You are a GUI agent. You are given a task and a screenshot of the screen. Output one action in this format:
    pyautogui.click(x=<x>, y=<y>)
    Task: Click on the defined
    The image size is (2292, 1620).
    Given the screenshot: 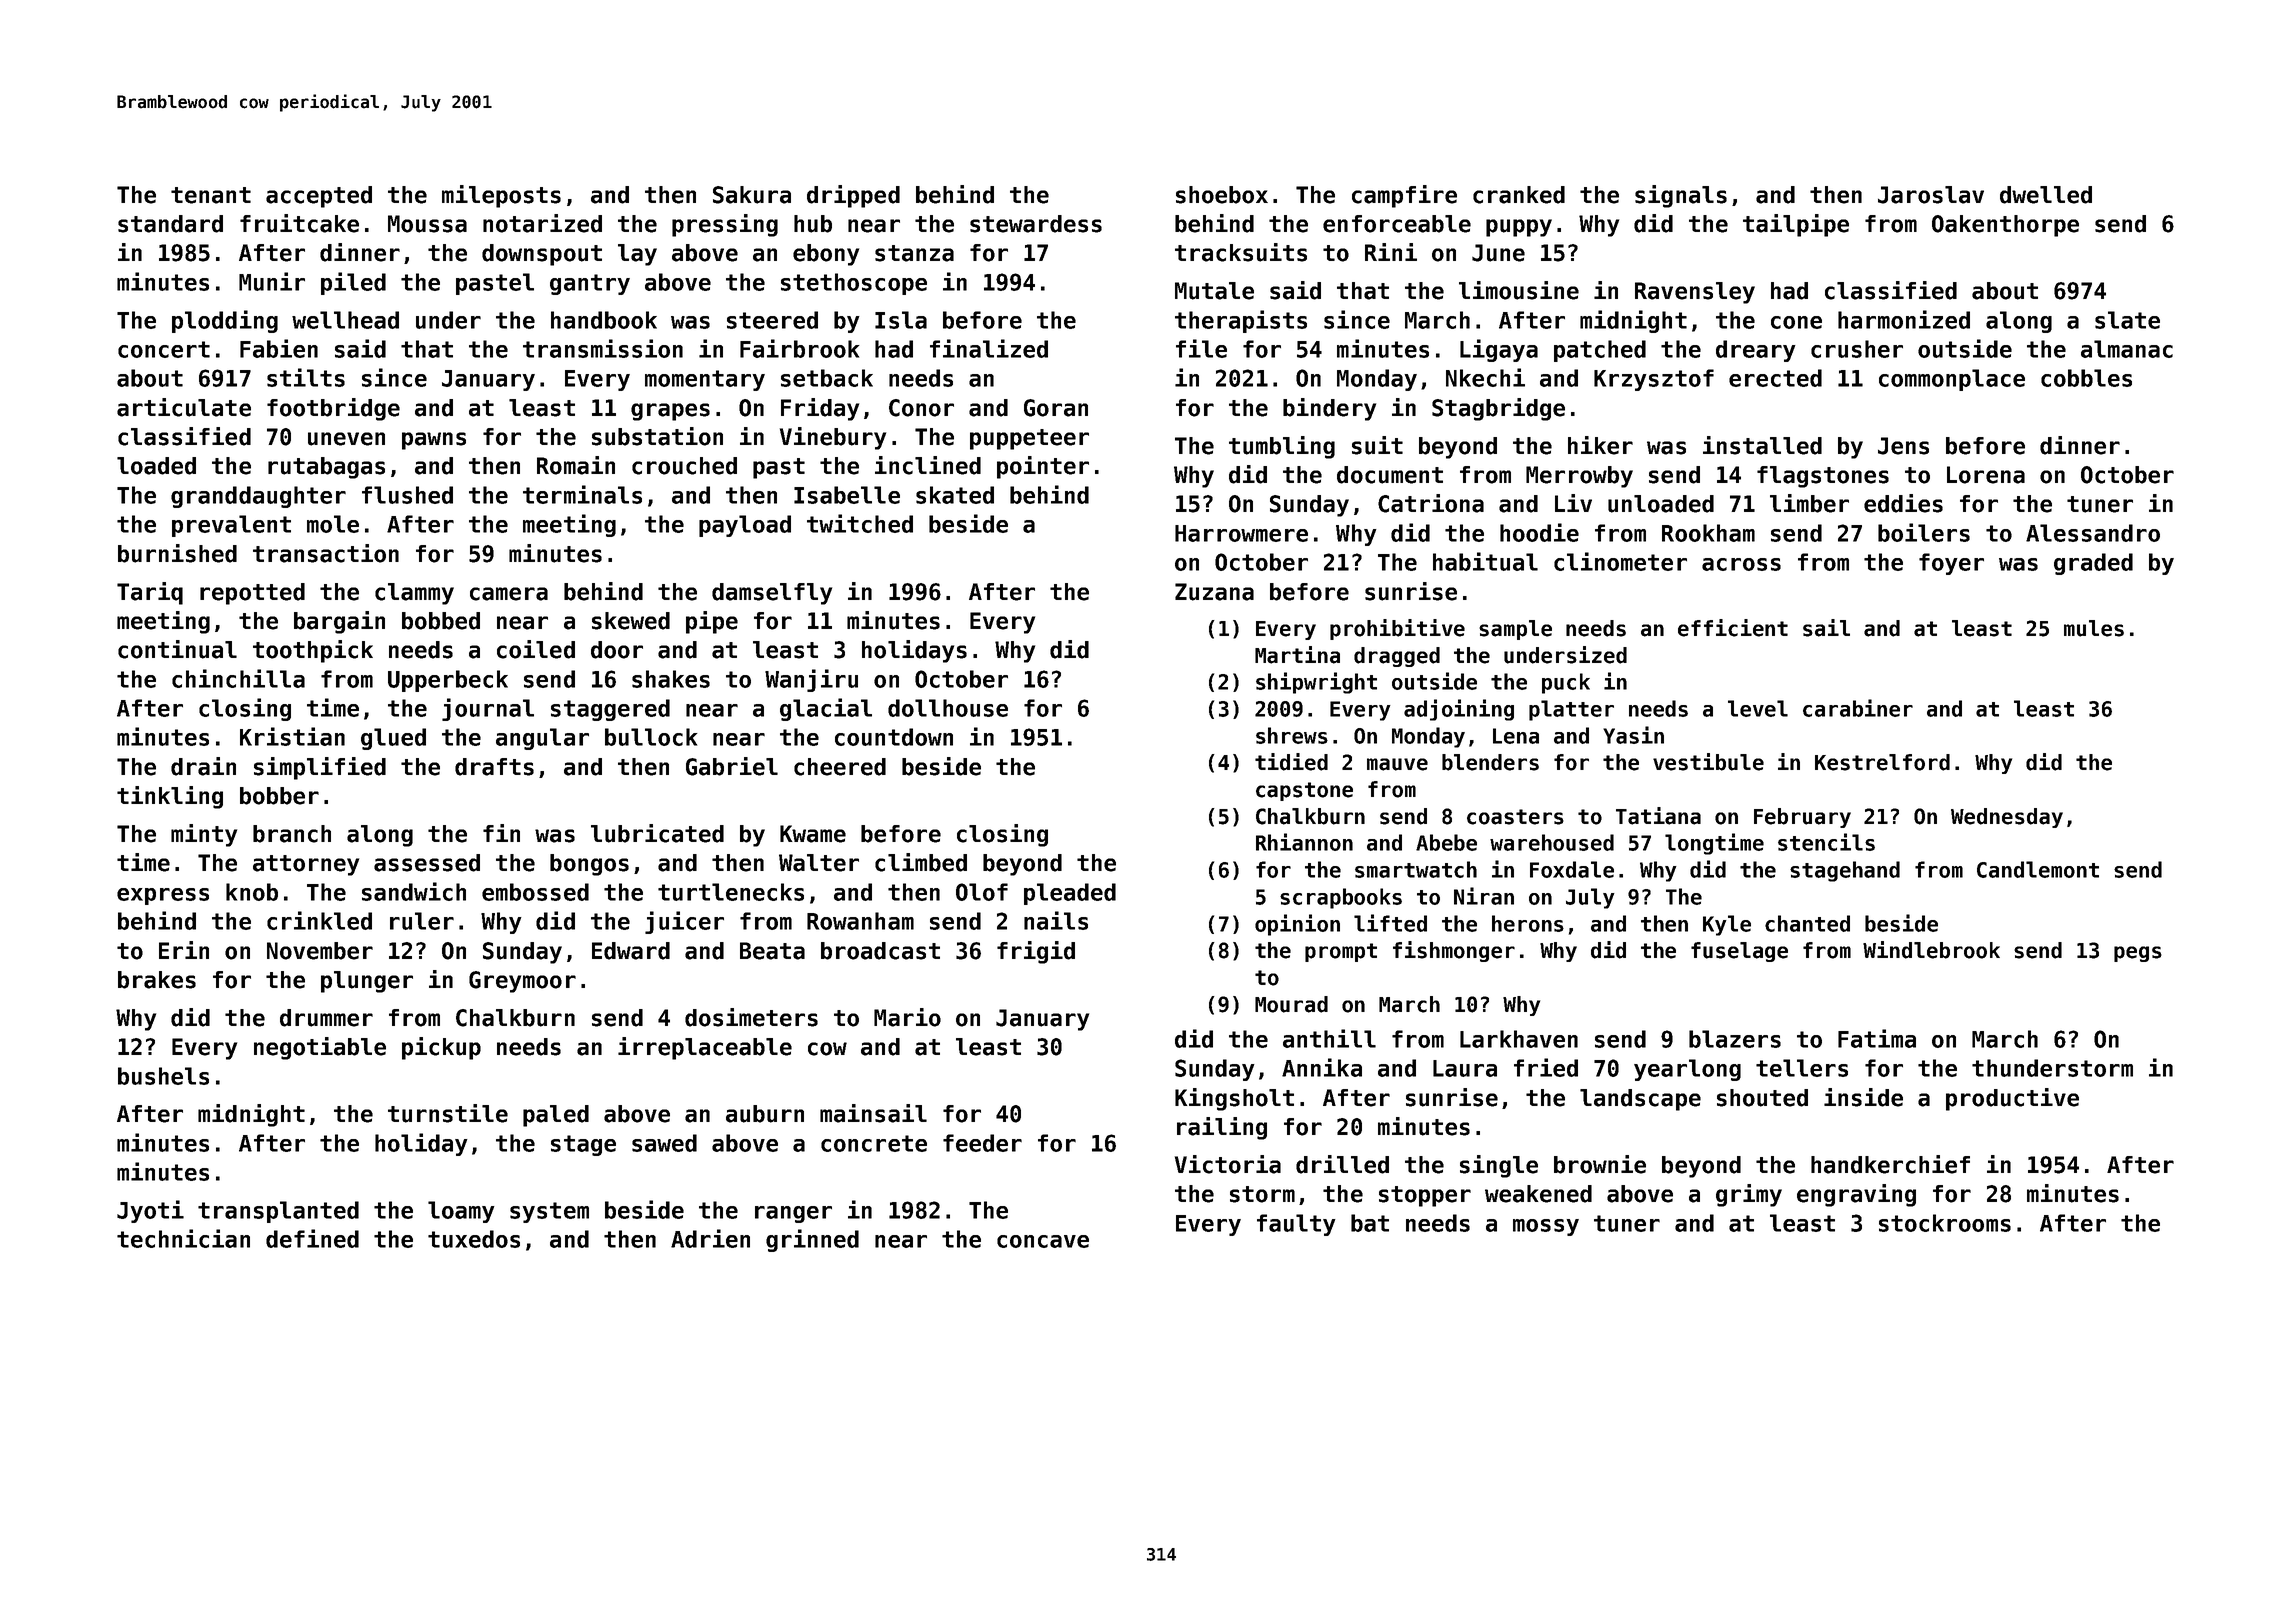 What is the action you would take?
    pyautogui.click(x=312, y=1238)
